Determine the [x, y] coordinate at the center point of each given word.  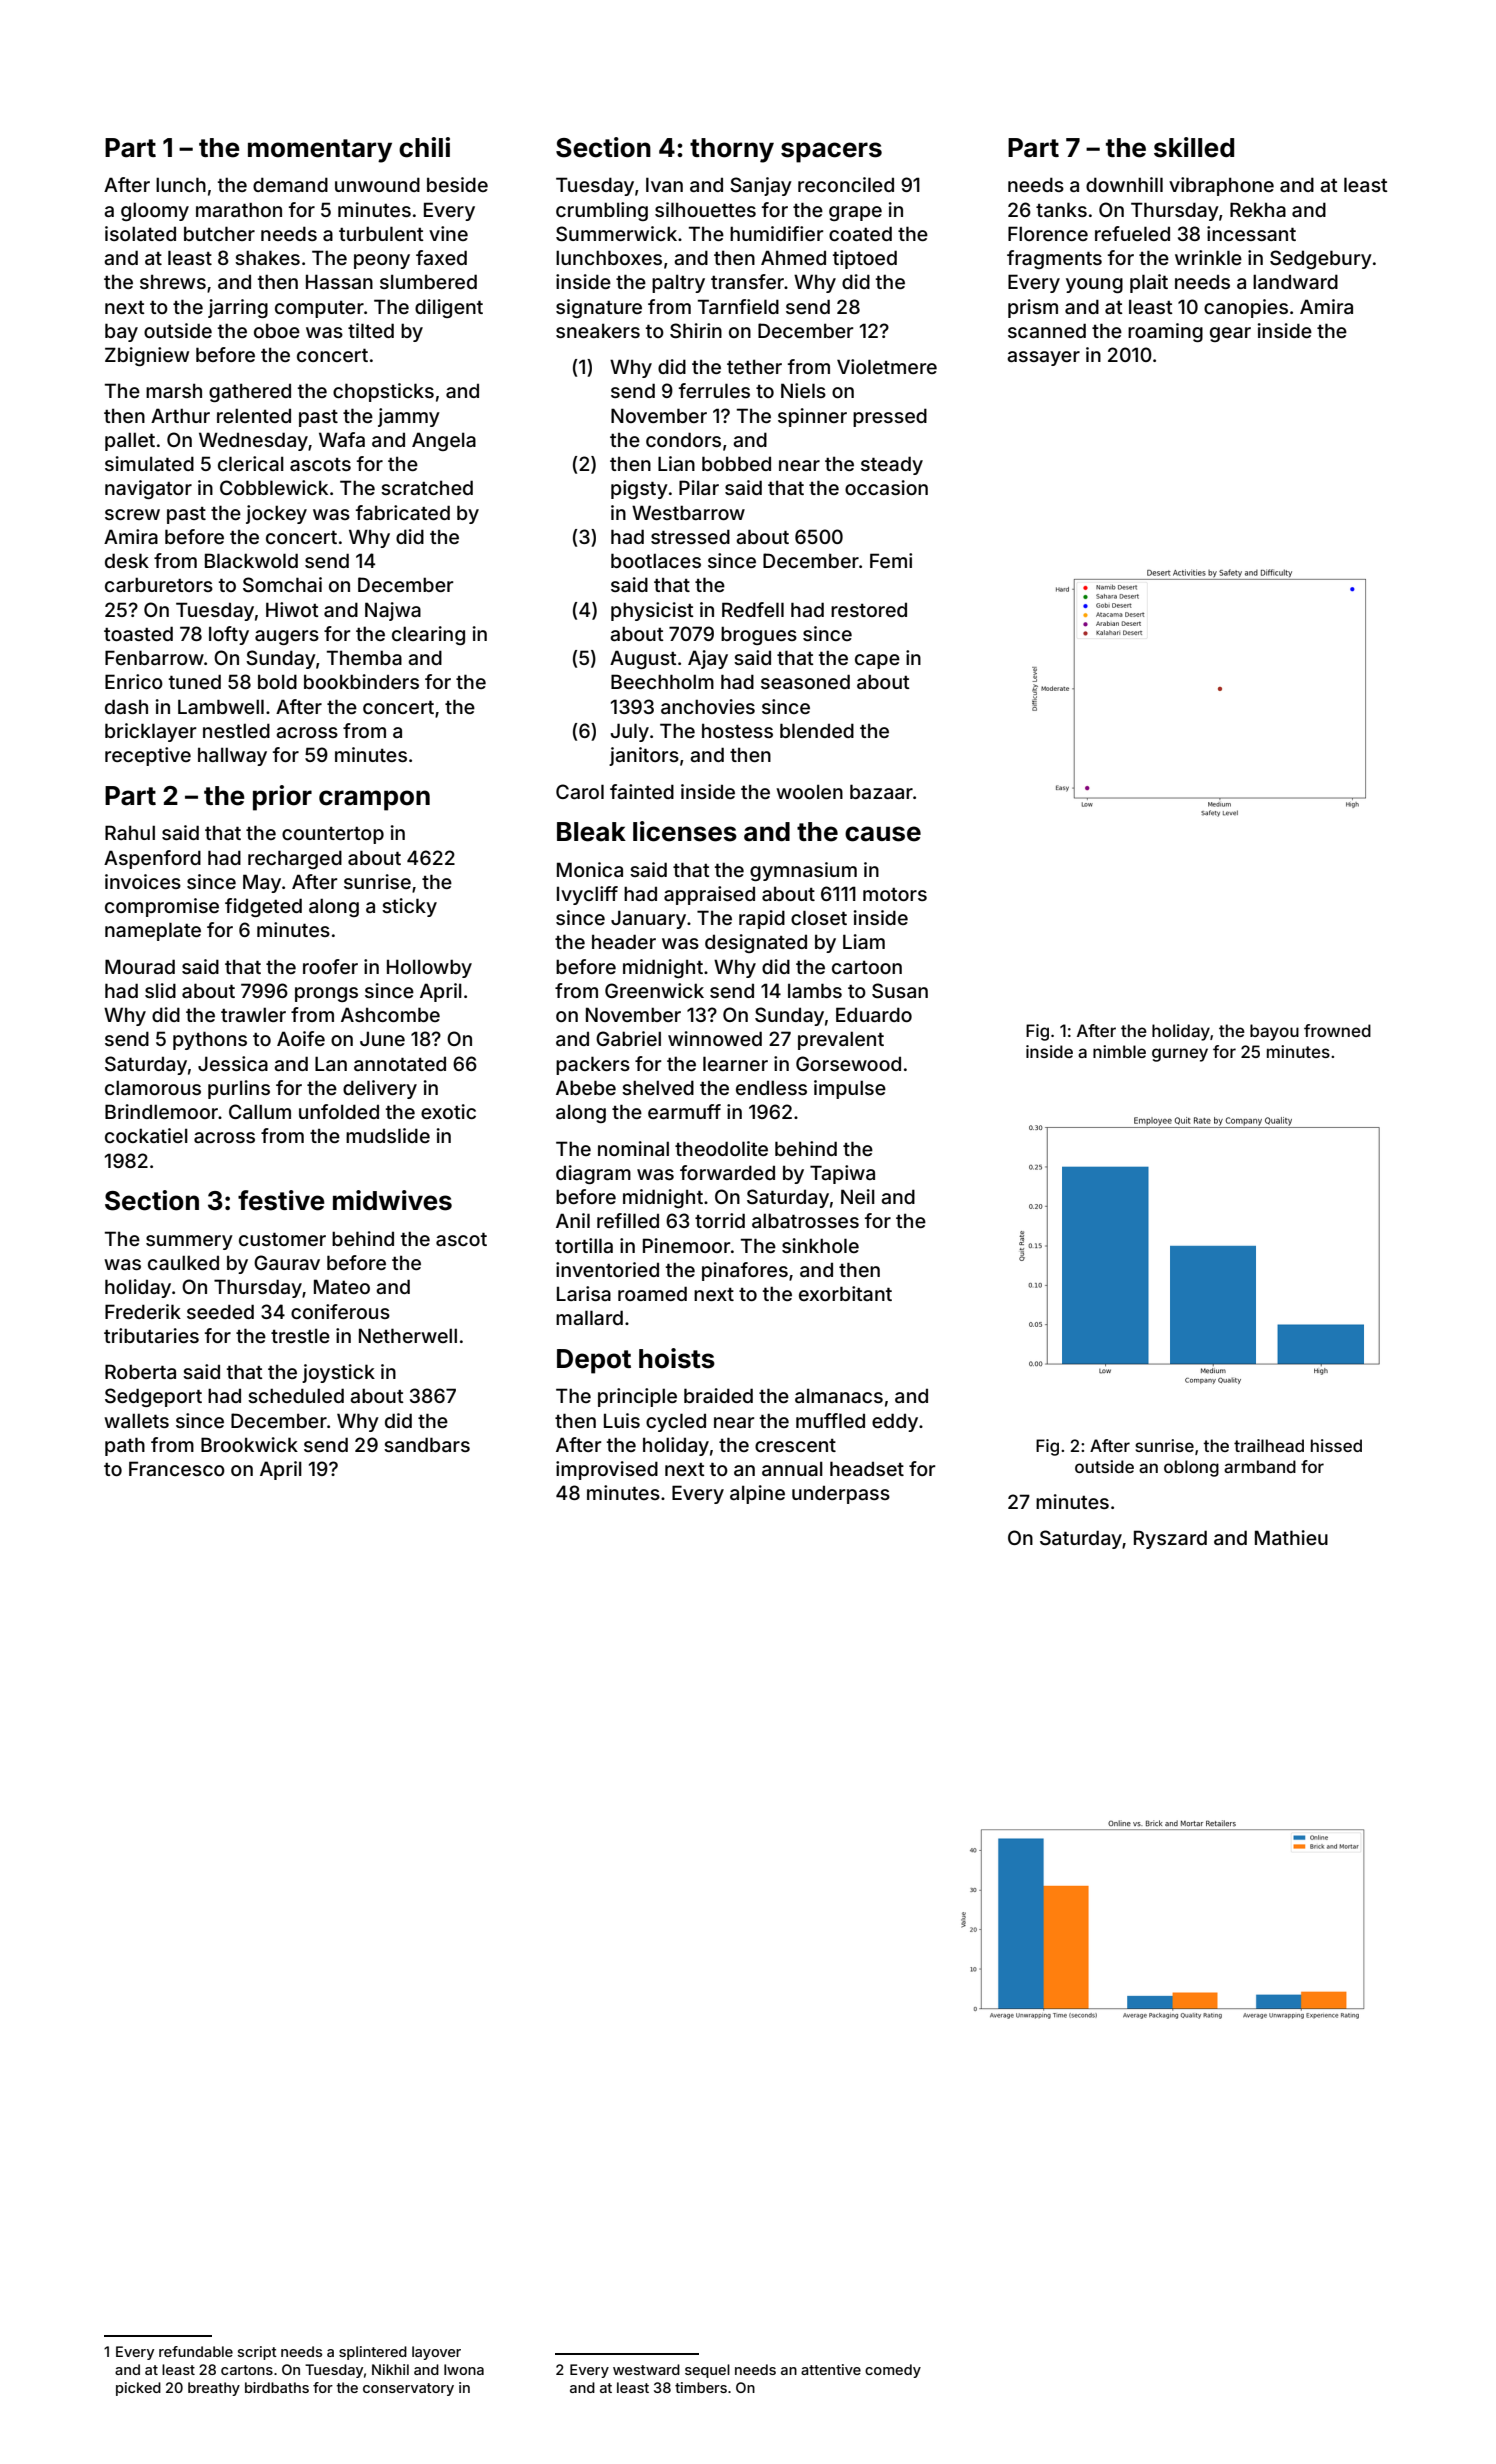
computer [319, 309]
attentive [831, 2369]
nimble [1119, 1051]
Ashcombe [390, 1014]
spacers [831, 152]
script [257, 2353]
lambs [815, 990]
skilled [1194, 147]
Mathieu [1291, 1537]
